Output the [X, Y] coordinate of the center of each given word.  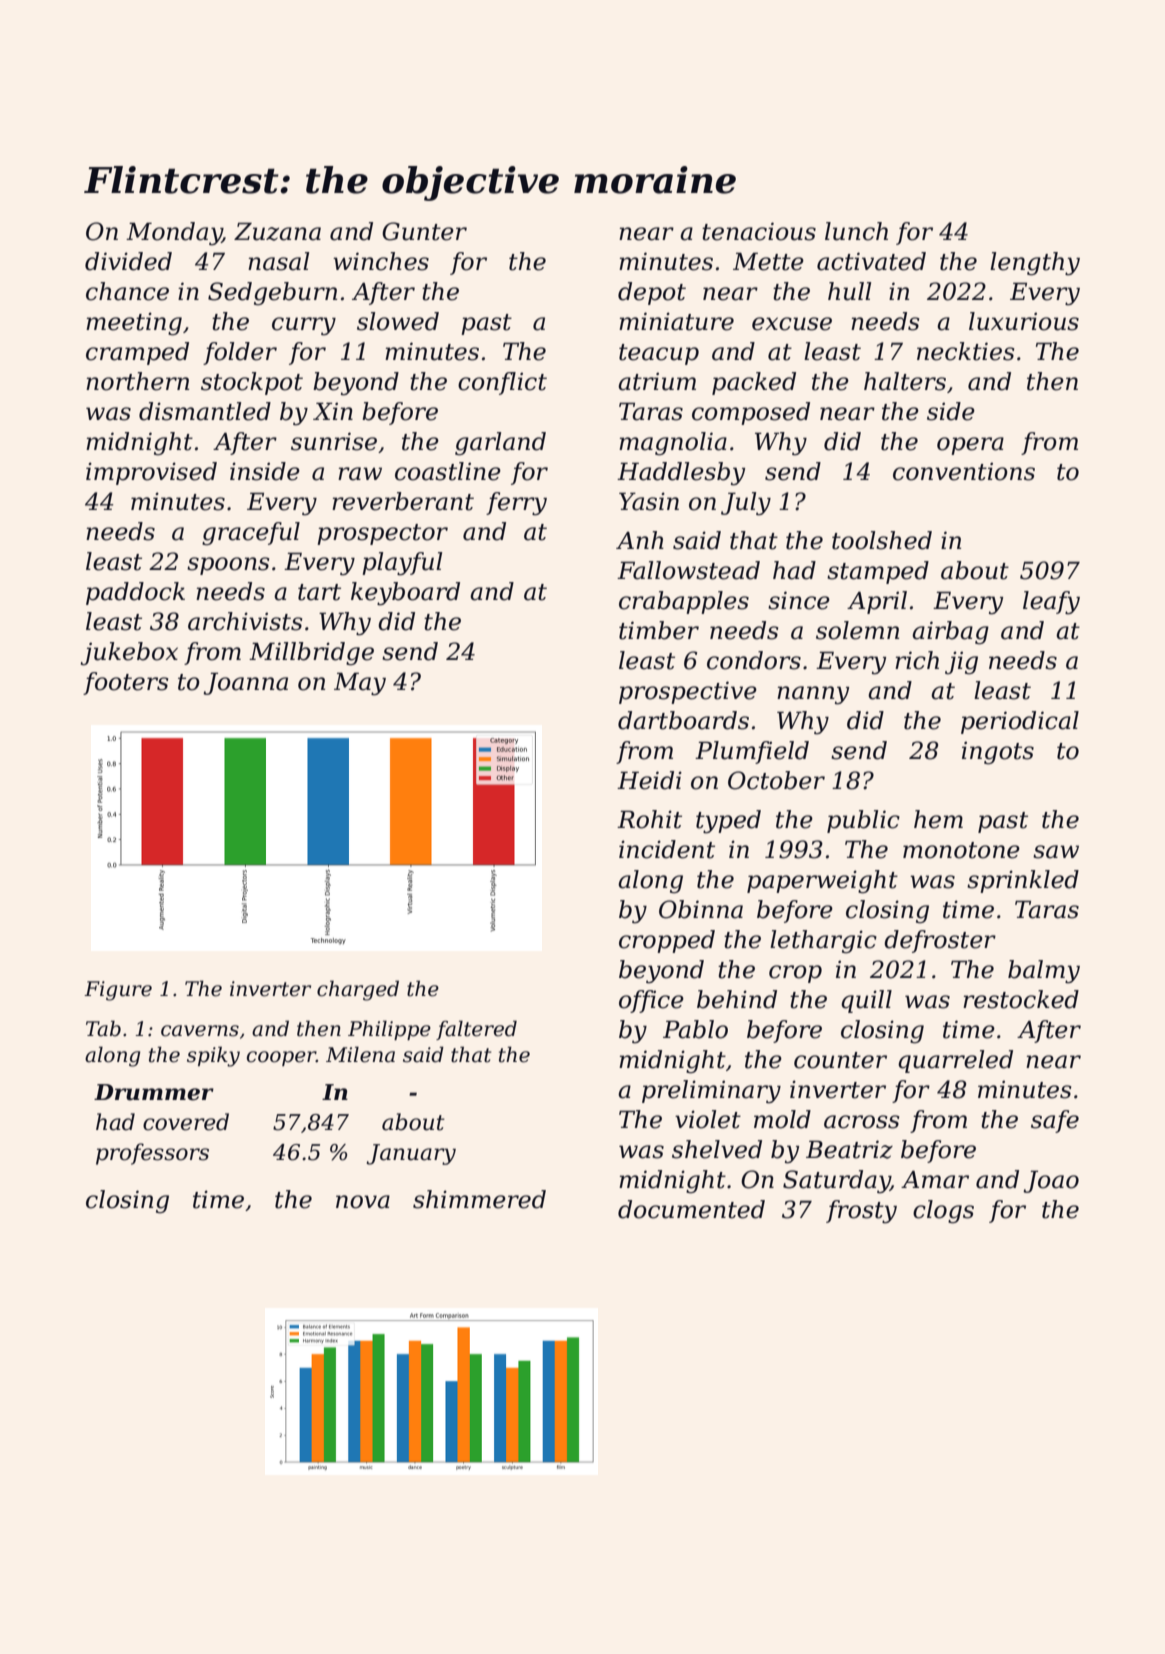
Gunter [424, 231]
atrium [657, 381]
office [651, 1001]
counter [840, 1060]
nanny [813, 695]
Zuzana [277, 231]
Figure [118, 991]
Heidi [649, 780]
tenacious [759, 231]
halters [905, 381]
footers [125, 683]
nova [363, 1202]
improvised [151, 473]
